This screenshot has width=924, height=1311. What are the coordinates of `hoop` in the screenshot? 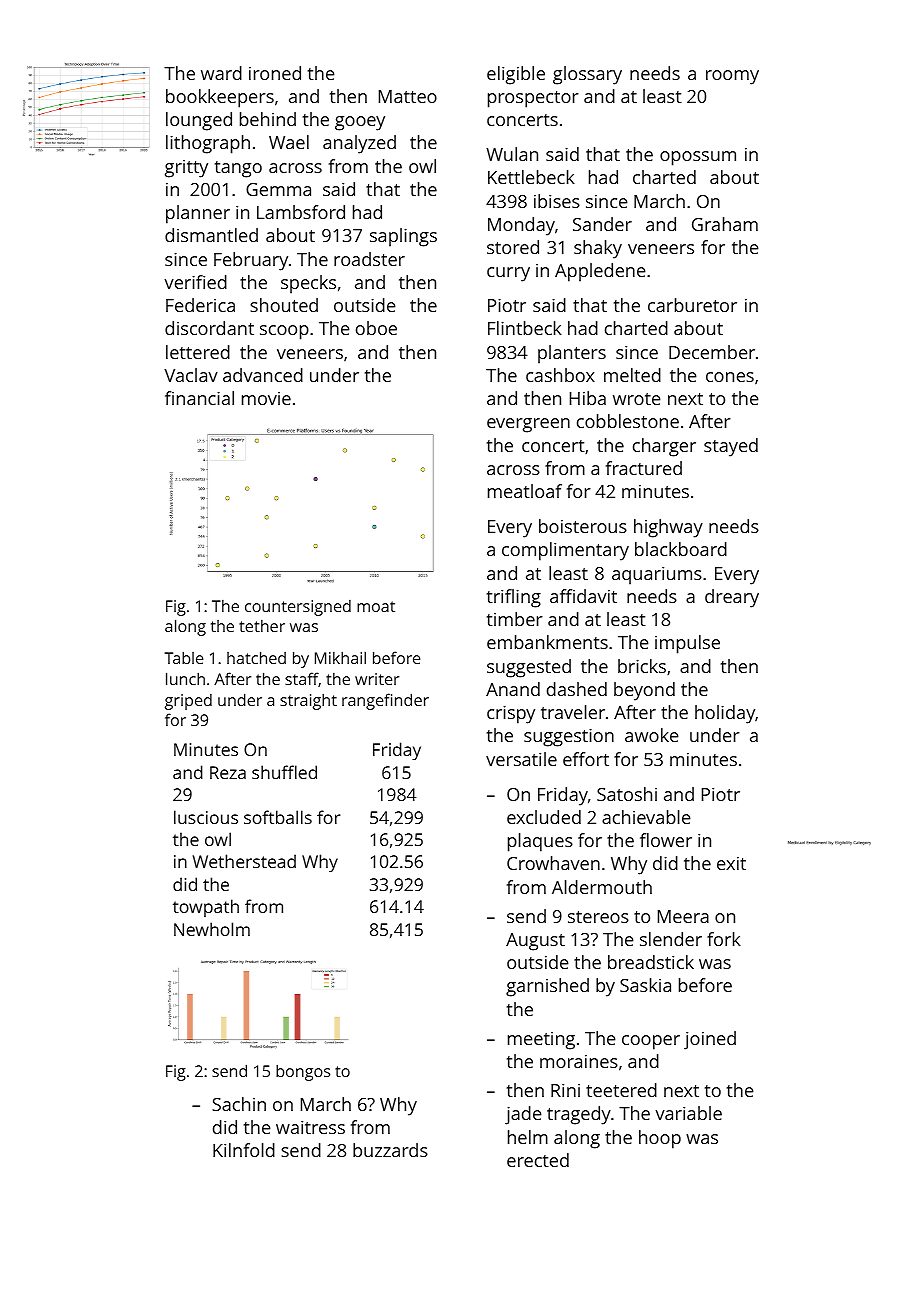 It's located at (660, 1139).
